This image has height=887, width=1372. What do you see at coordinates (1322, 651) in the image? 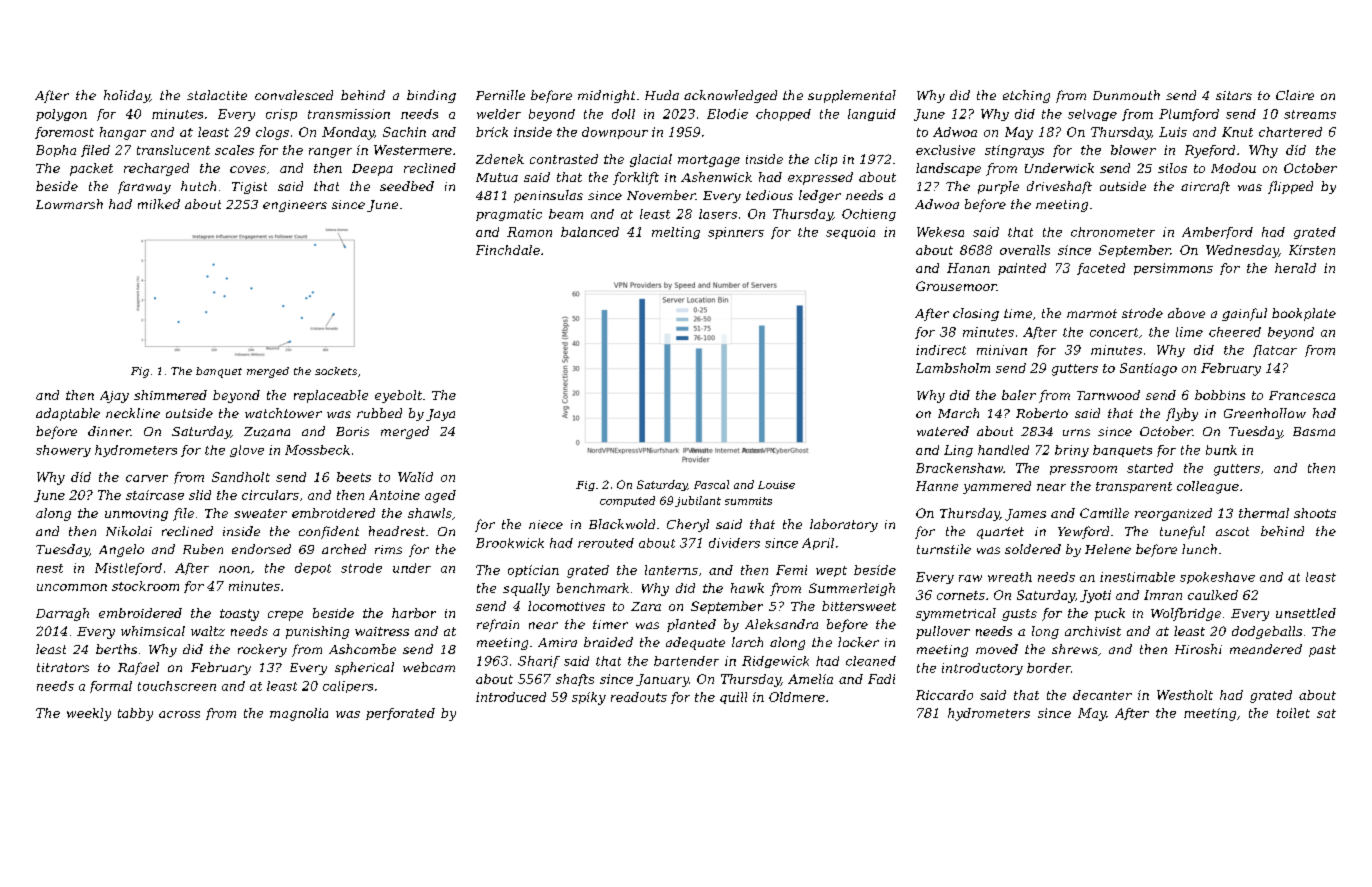
I see `past` at bounding box center [1322, 651].
